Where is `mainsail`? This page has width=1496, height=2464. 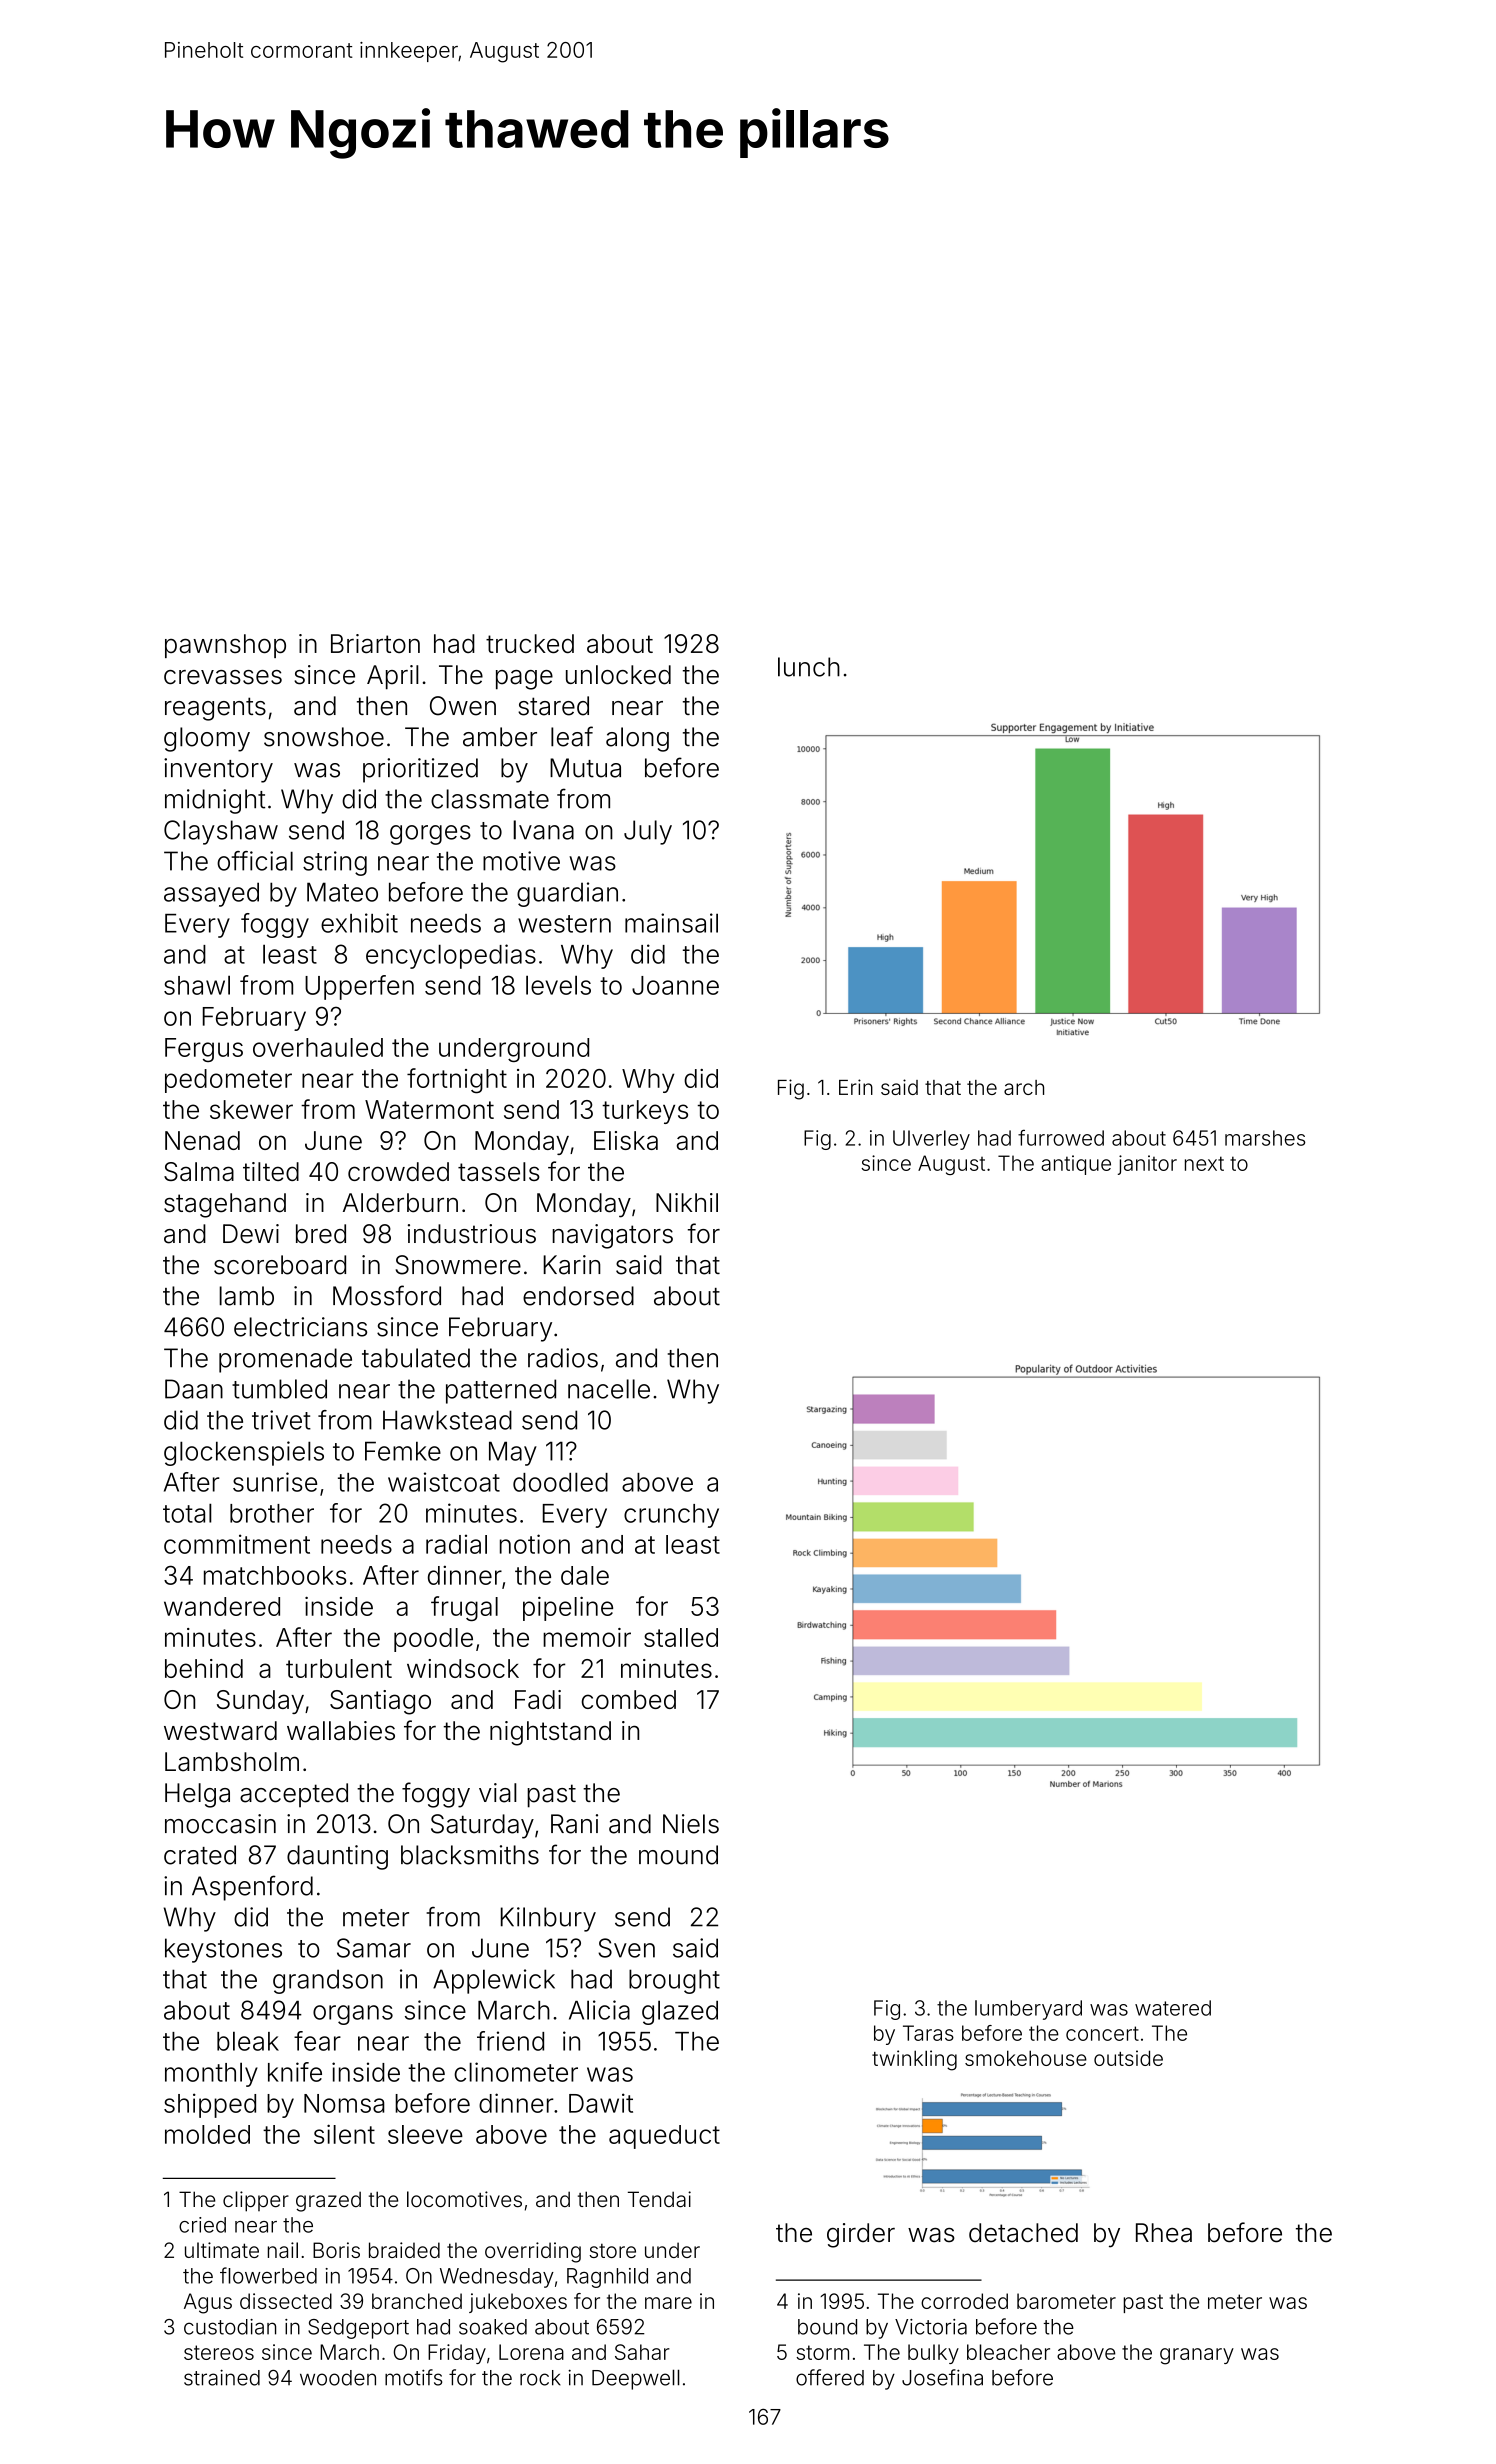
mainsail is located at coordinates (671, 923).
